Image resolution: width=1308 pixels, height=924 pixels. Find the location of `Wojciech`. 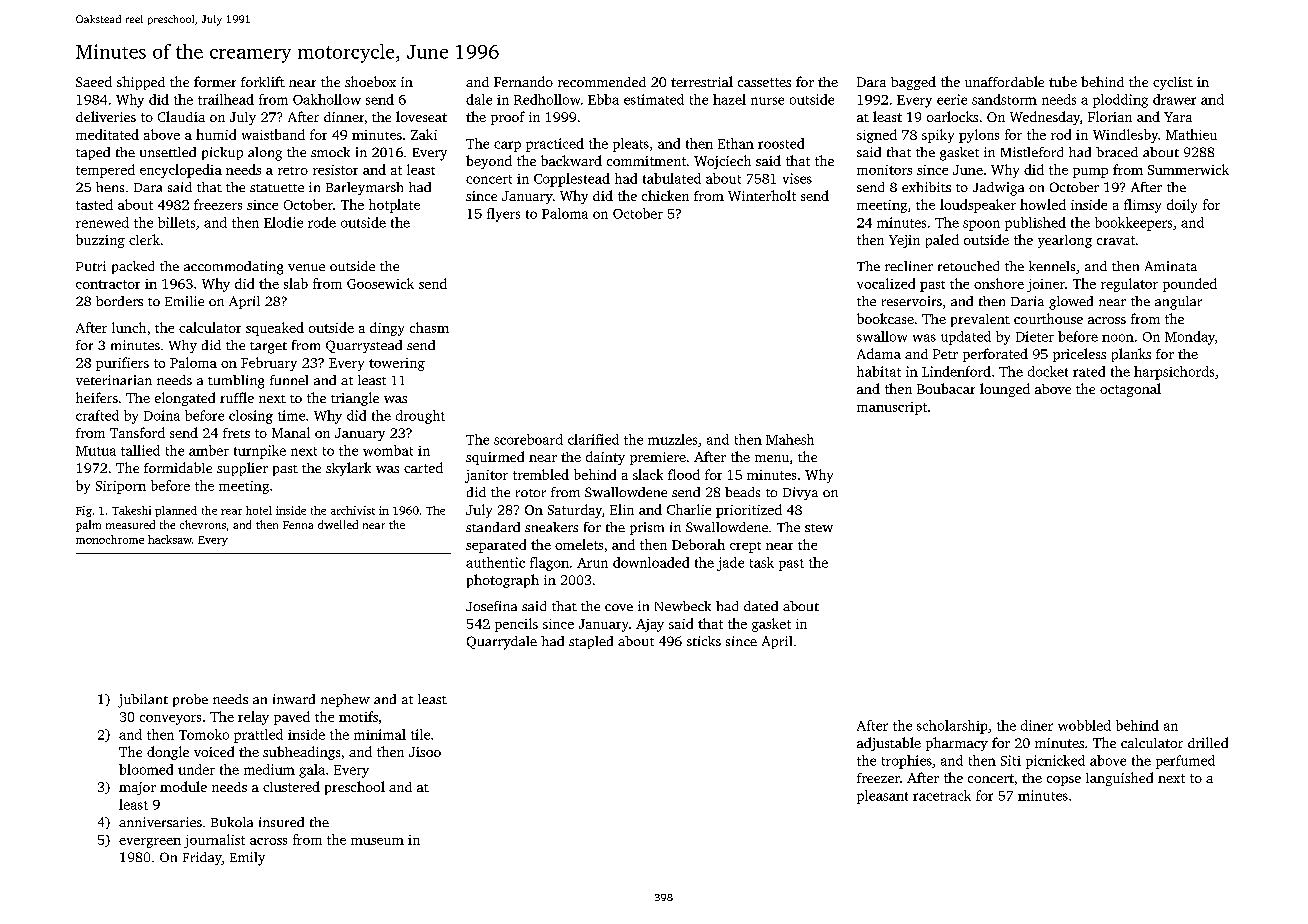

Wojciech is located at coordinates (722, 162).
